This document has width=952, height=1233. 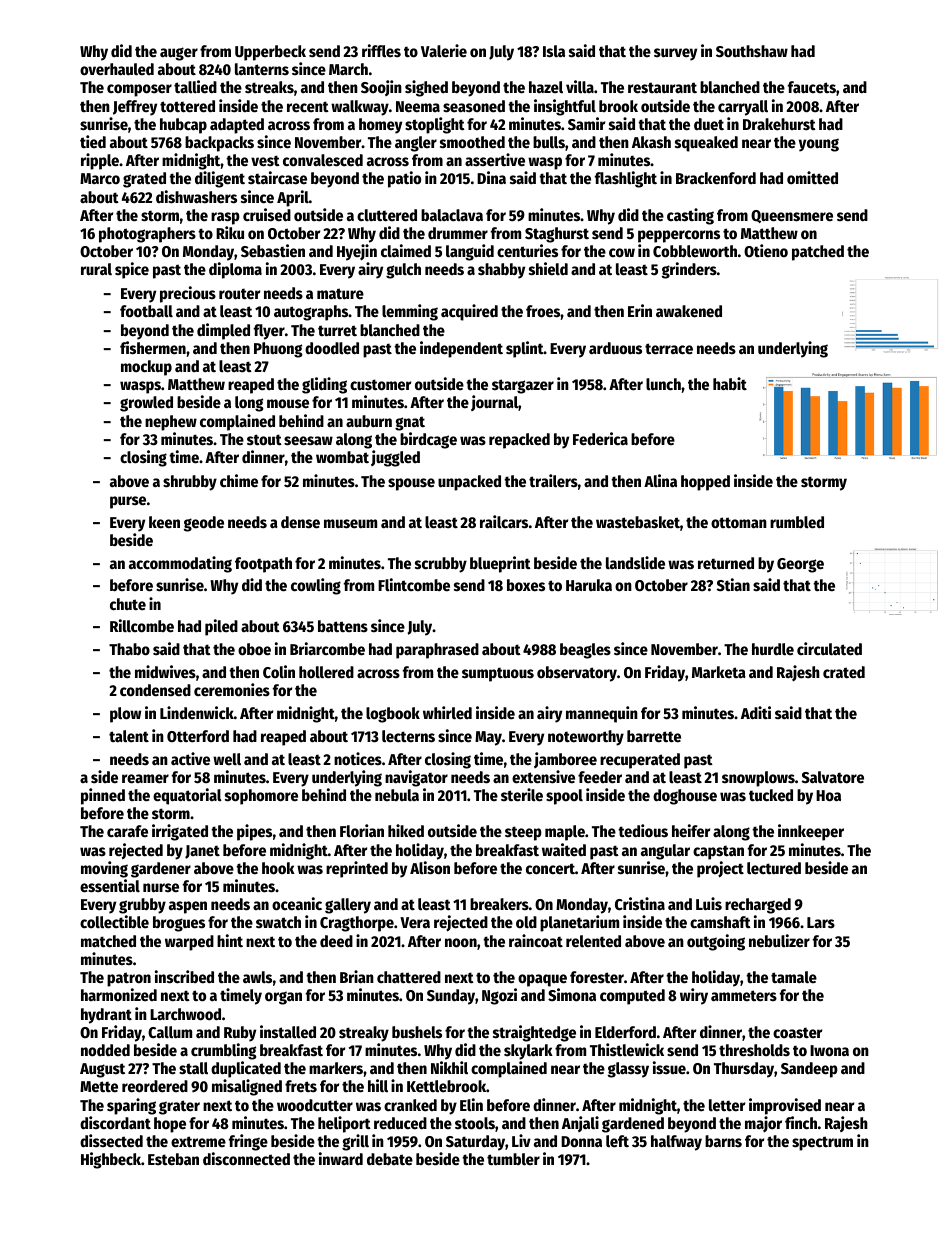 What do you see at coordinates (705, 483) in the document?
I see `hopped` at bounding box center [705, 483].
